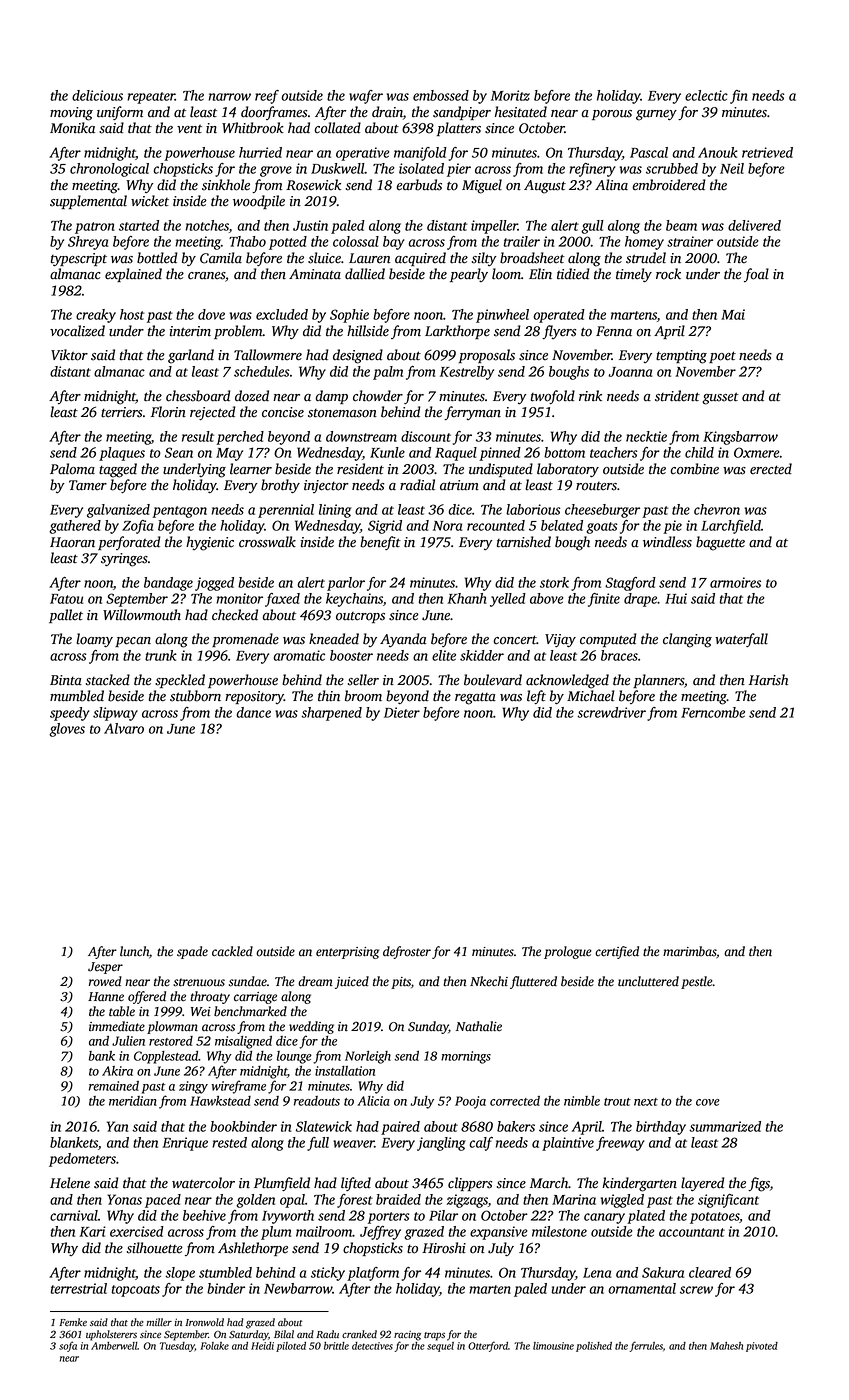 The height and width of the screenshot is (1400, 849). What do you see at coordinates (706, 95) in the screenshot?
I see `eclectic` at bounding box center [706, 95].
